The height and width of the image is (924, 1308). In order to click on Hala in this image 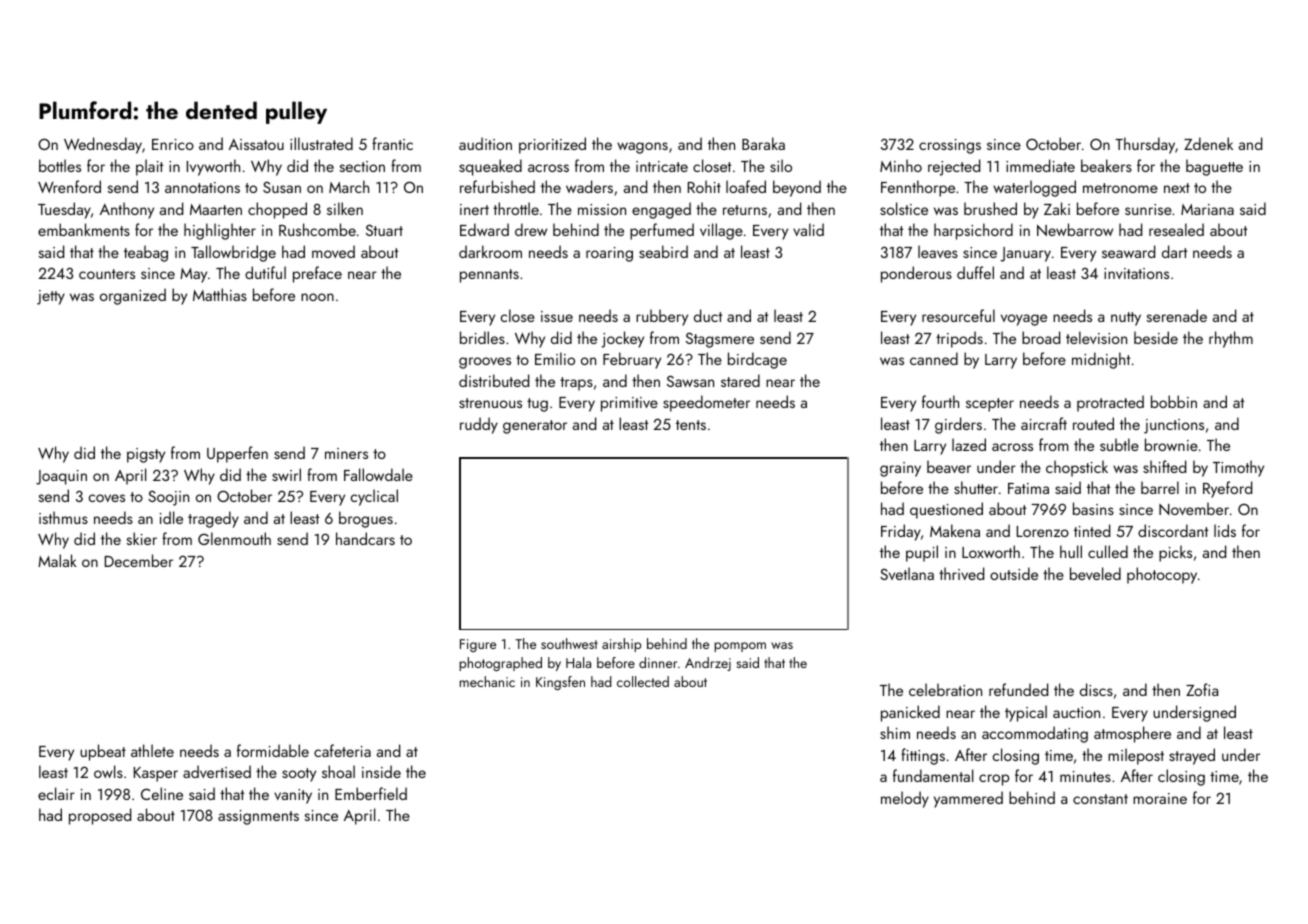, I will do `click(578, 662)`.
